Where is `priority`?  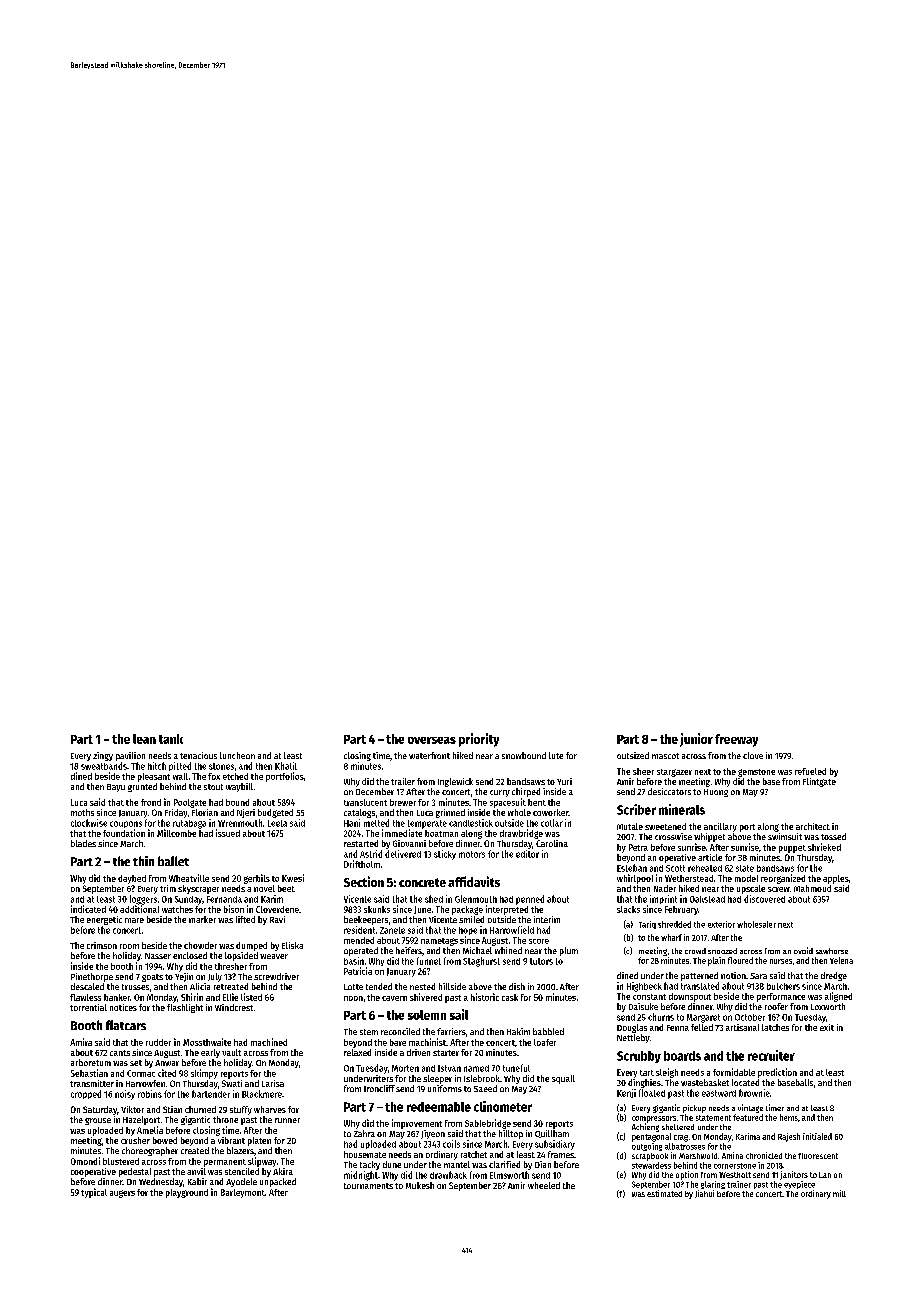 priority is located at coordinates (479, 740).
